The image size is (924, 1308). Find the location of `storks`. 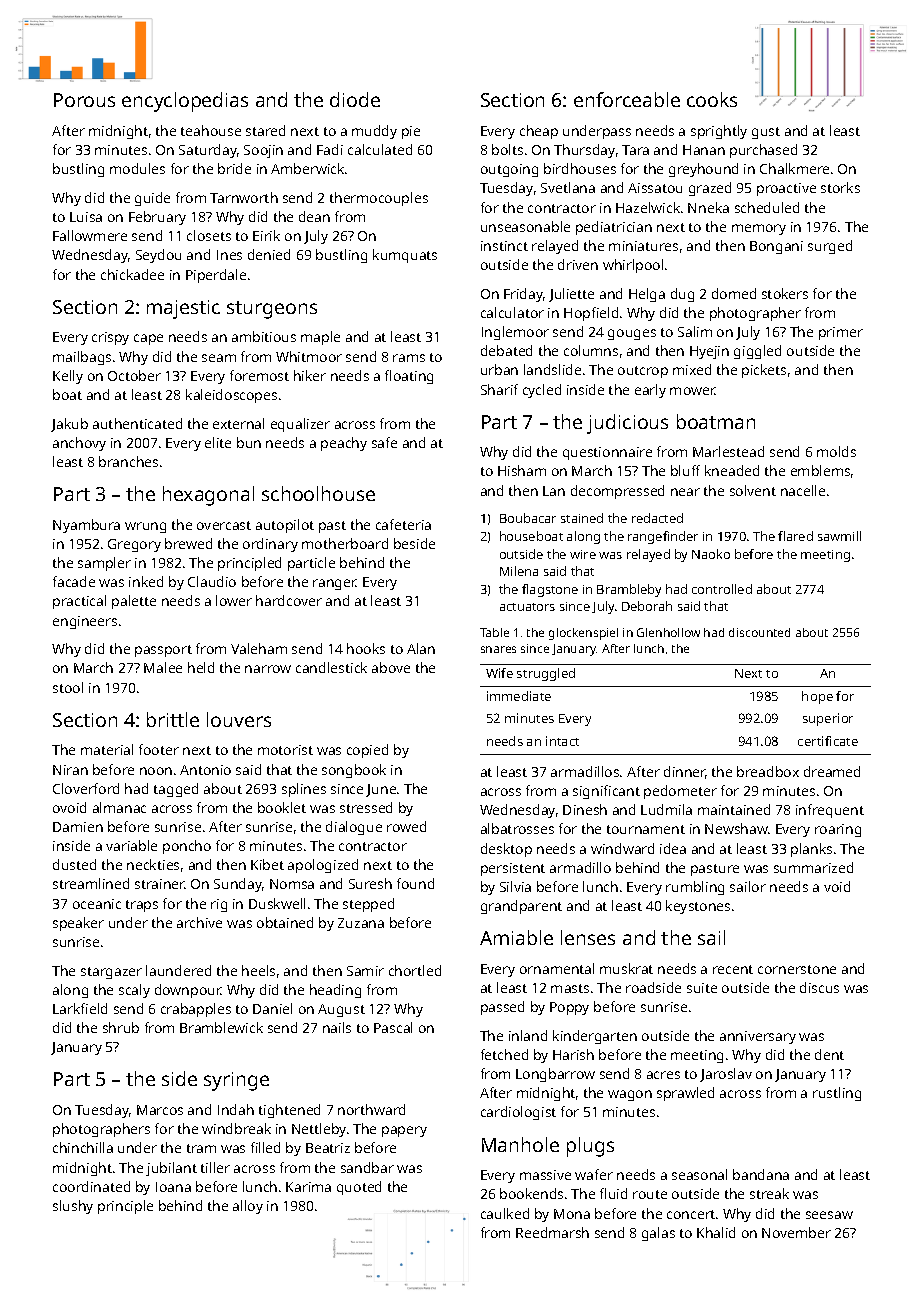

storks is located at coordinates (840, 187).
